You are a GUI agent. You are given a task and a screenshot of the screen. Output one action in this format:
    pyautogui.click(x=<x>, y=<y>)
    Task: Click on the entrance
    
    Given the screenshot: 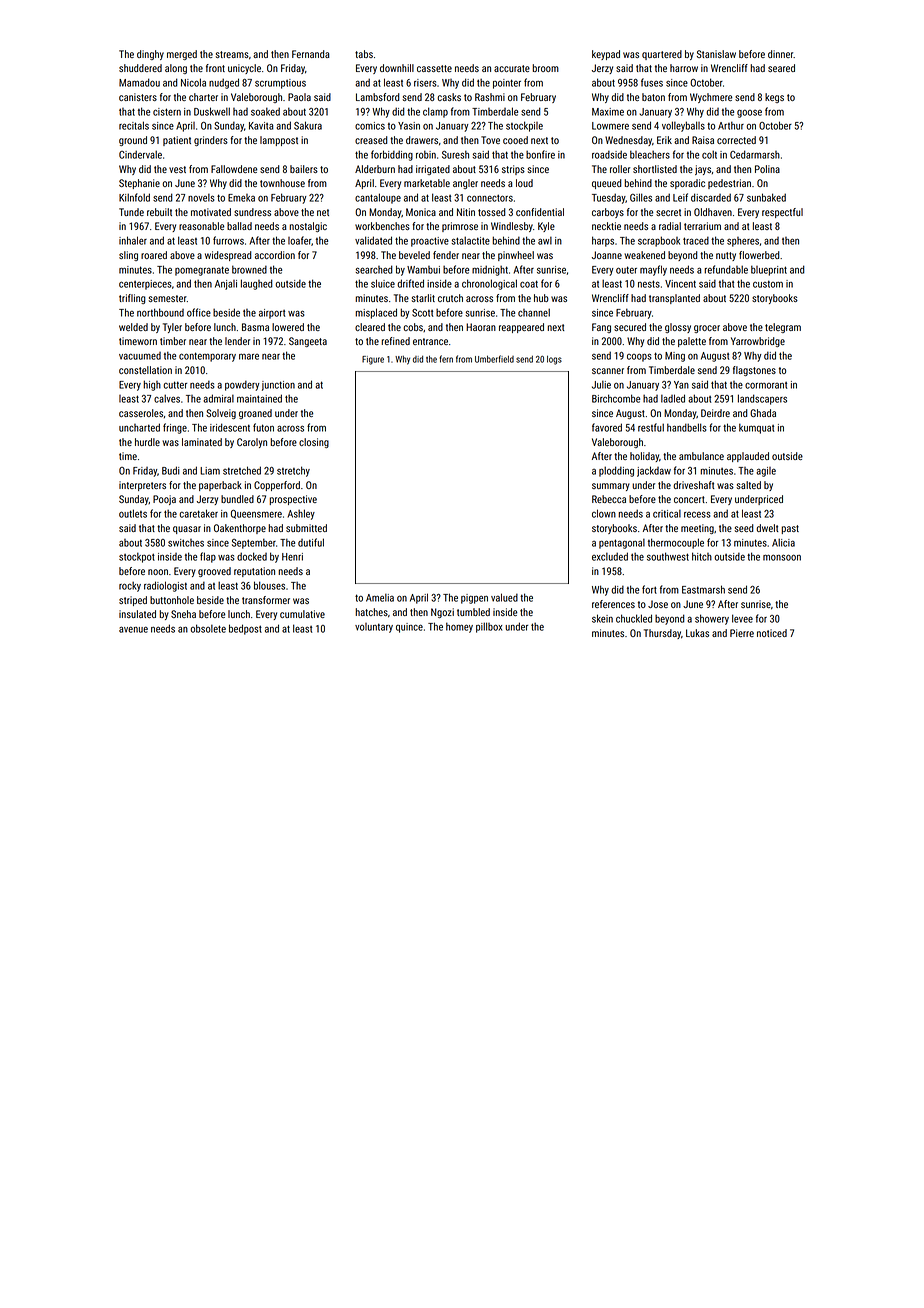 What is the action you would take?
    pyautogui.click(x=430, y=341)
